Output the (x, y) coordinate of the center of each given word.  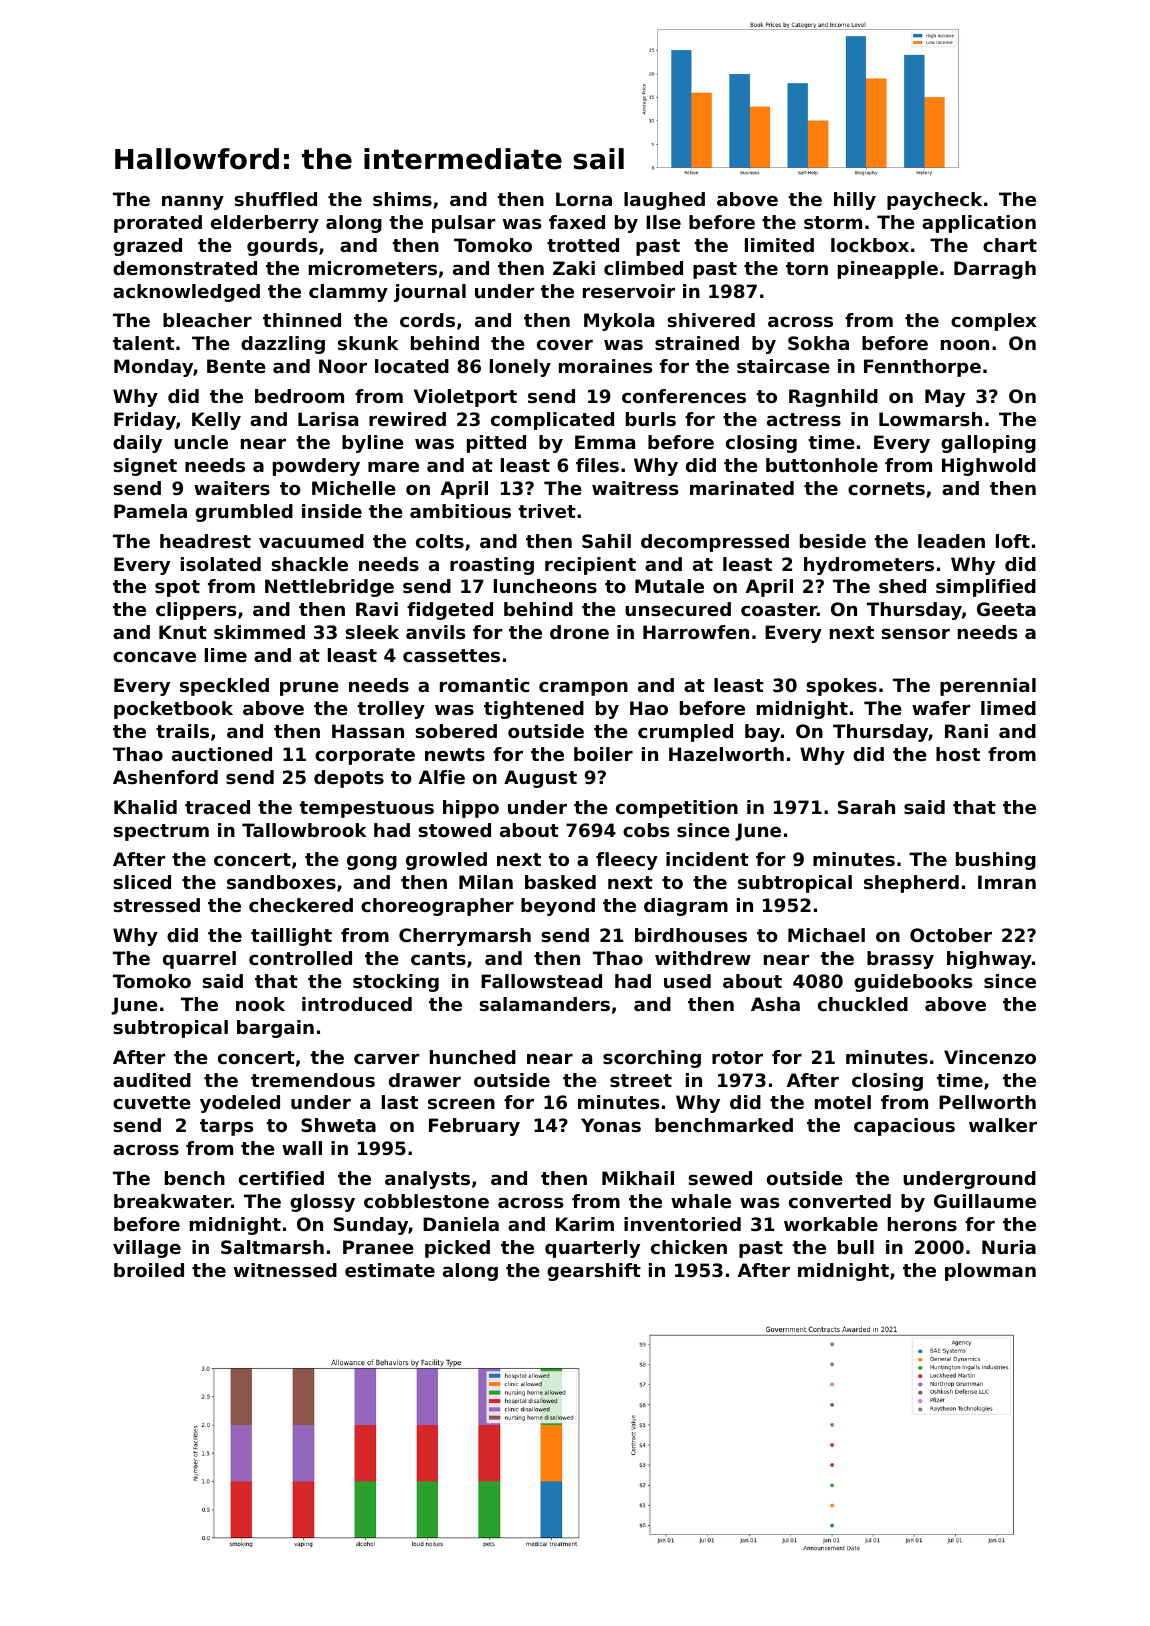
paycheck (934, 201)
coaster (779, 609)
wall (302, 1148)
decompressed (715, 543)
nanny (193, 203)
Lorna (584, 199)
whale (701, 1201)
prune (309, 689)
